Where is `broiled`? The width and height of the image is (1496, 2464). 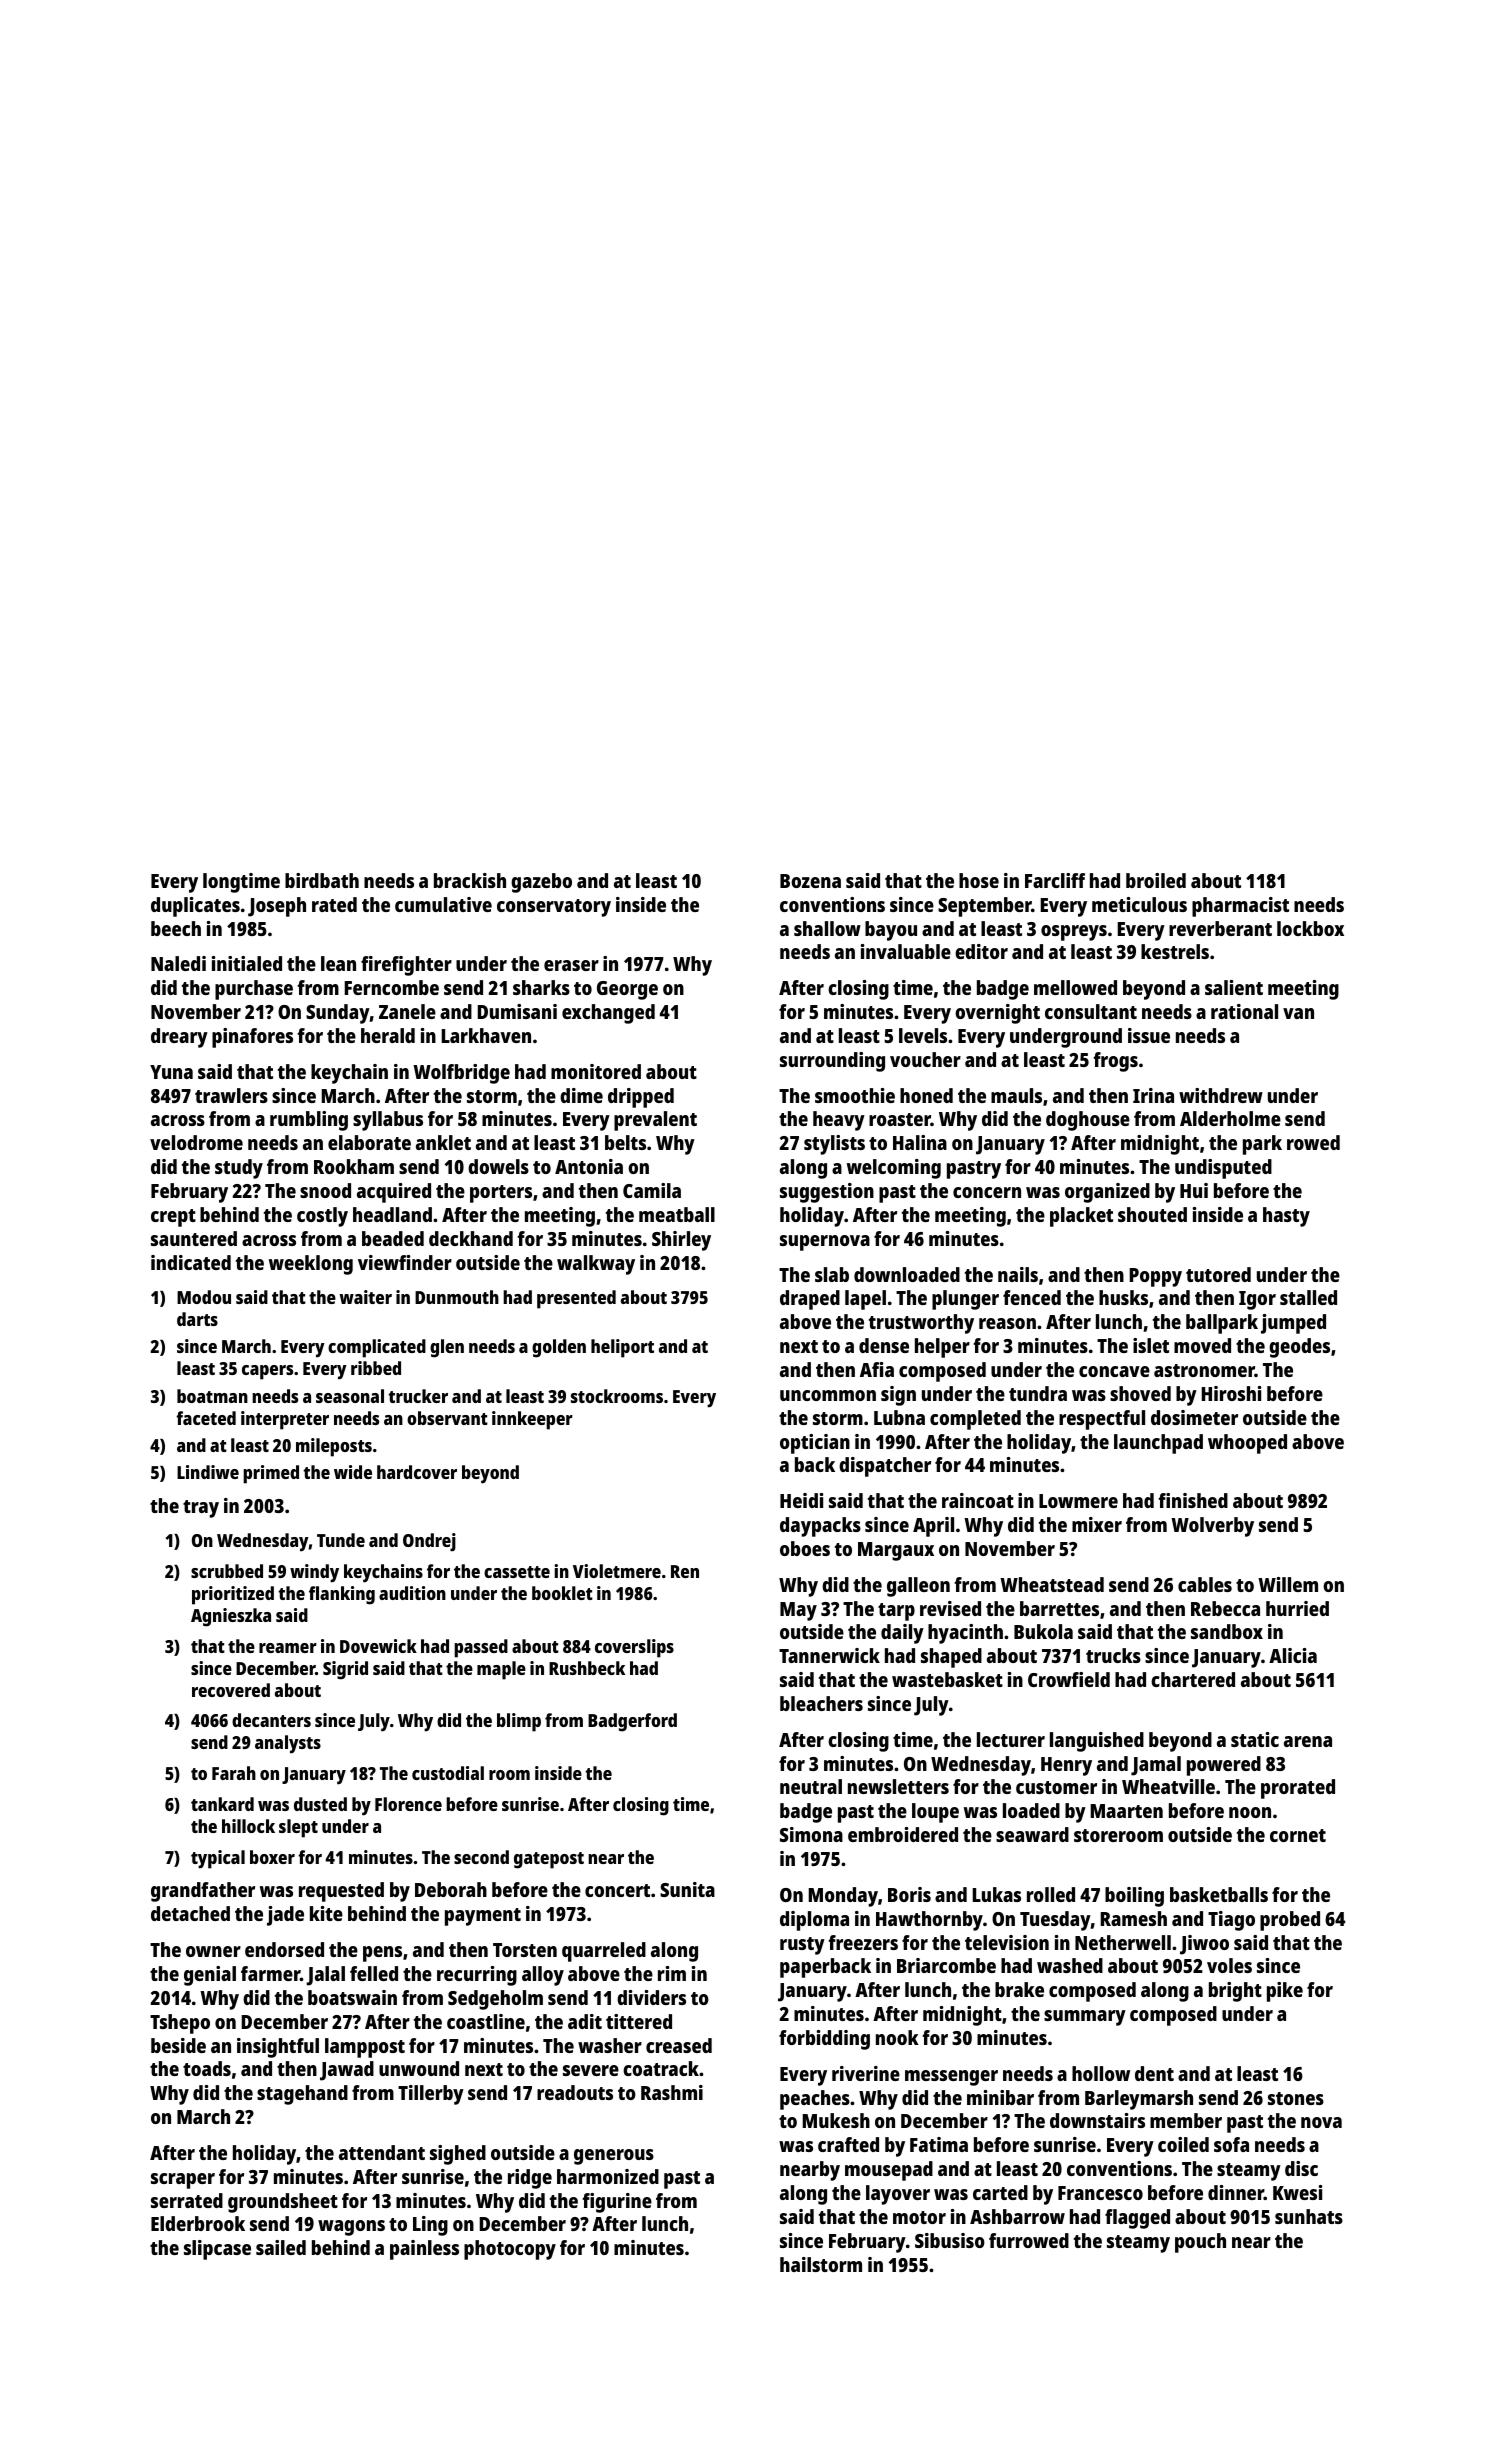
broiled is located at coordinates (1156, 880).
